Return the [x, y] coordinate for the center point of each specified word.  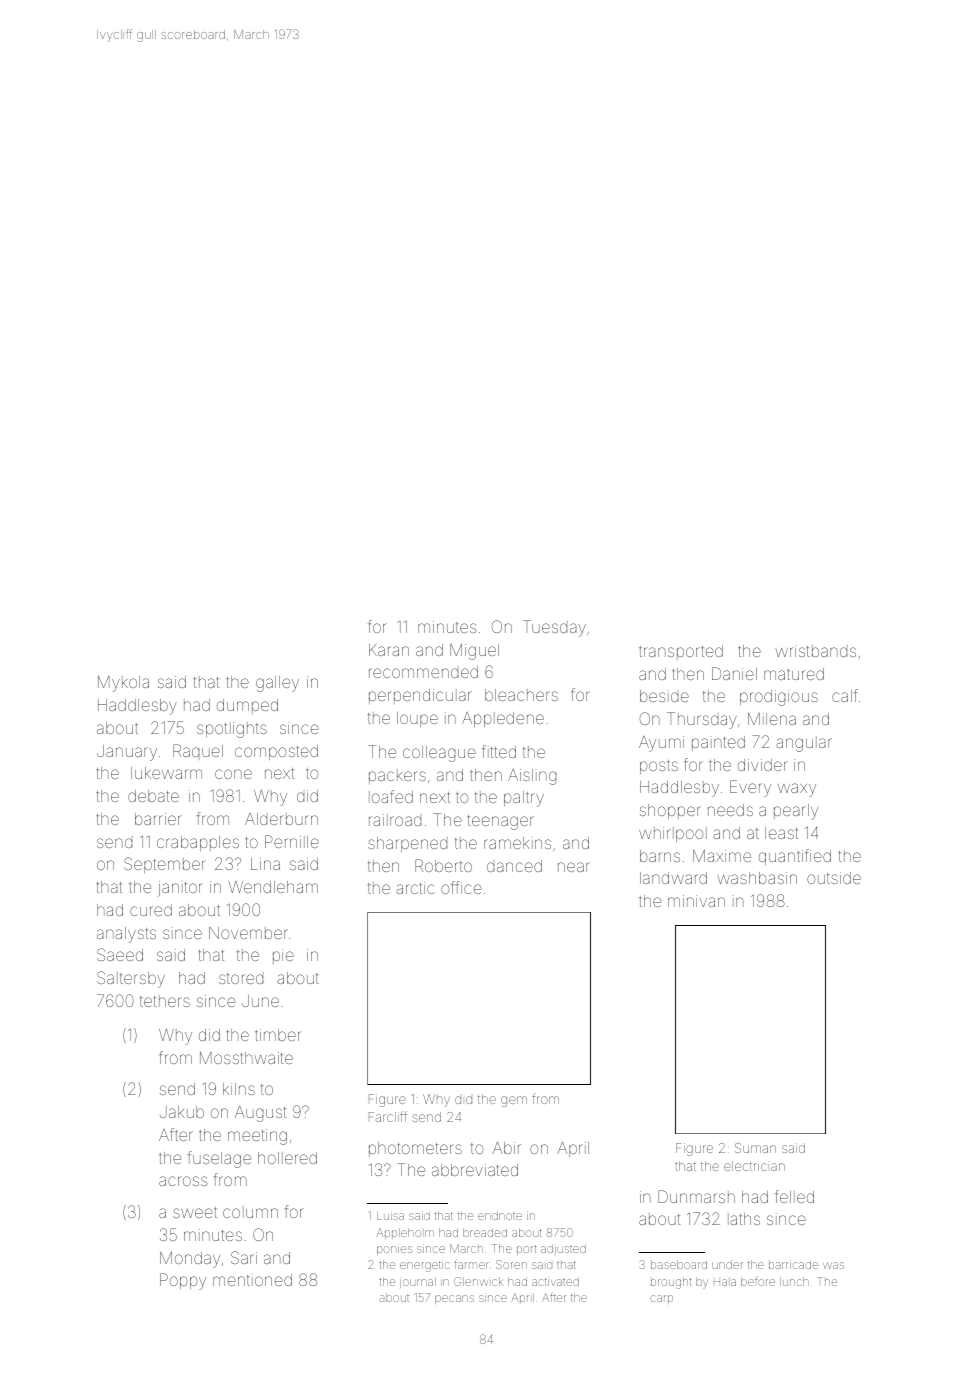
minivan [696, 901]
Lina [265, 864]
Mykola [123, 684]
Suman [755, 1148]
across [183, 1181]
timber [278, 1035]
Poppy [183, 1281]
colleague [439, 754]
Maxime [722, 856]
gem [514, 1101]
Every [750, 788]
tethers [165, 1001]
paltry [524, 799]
